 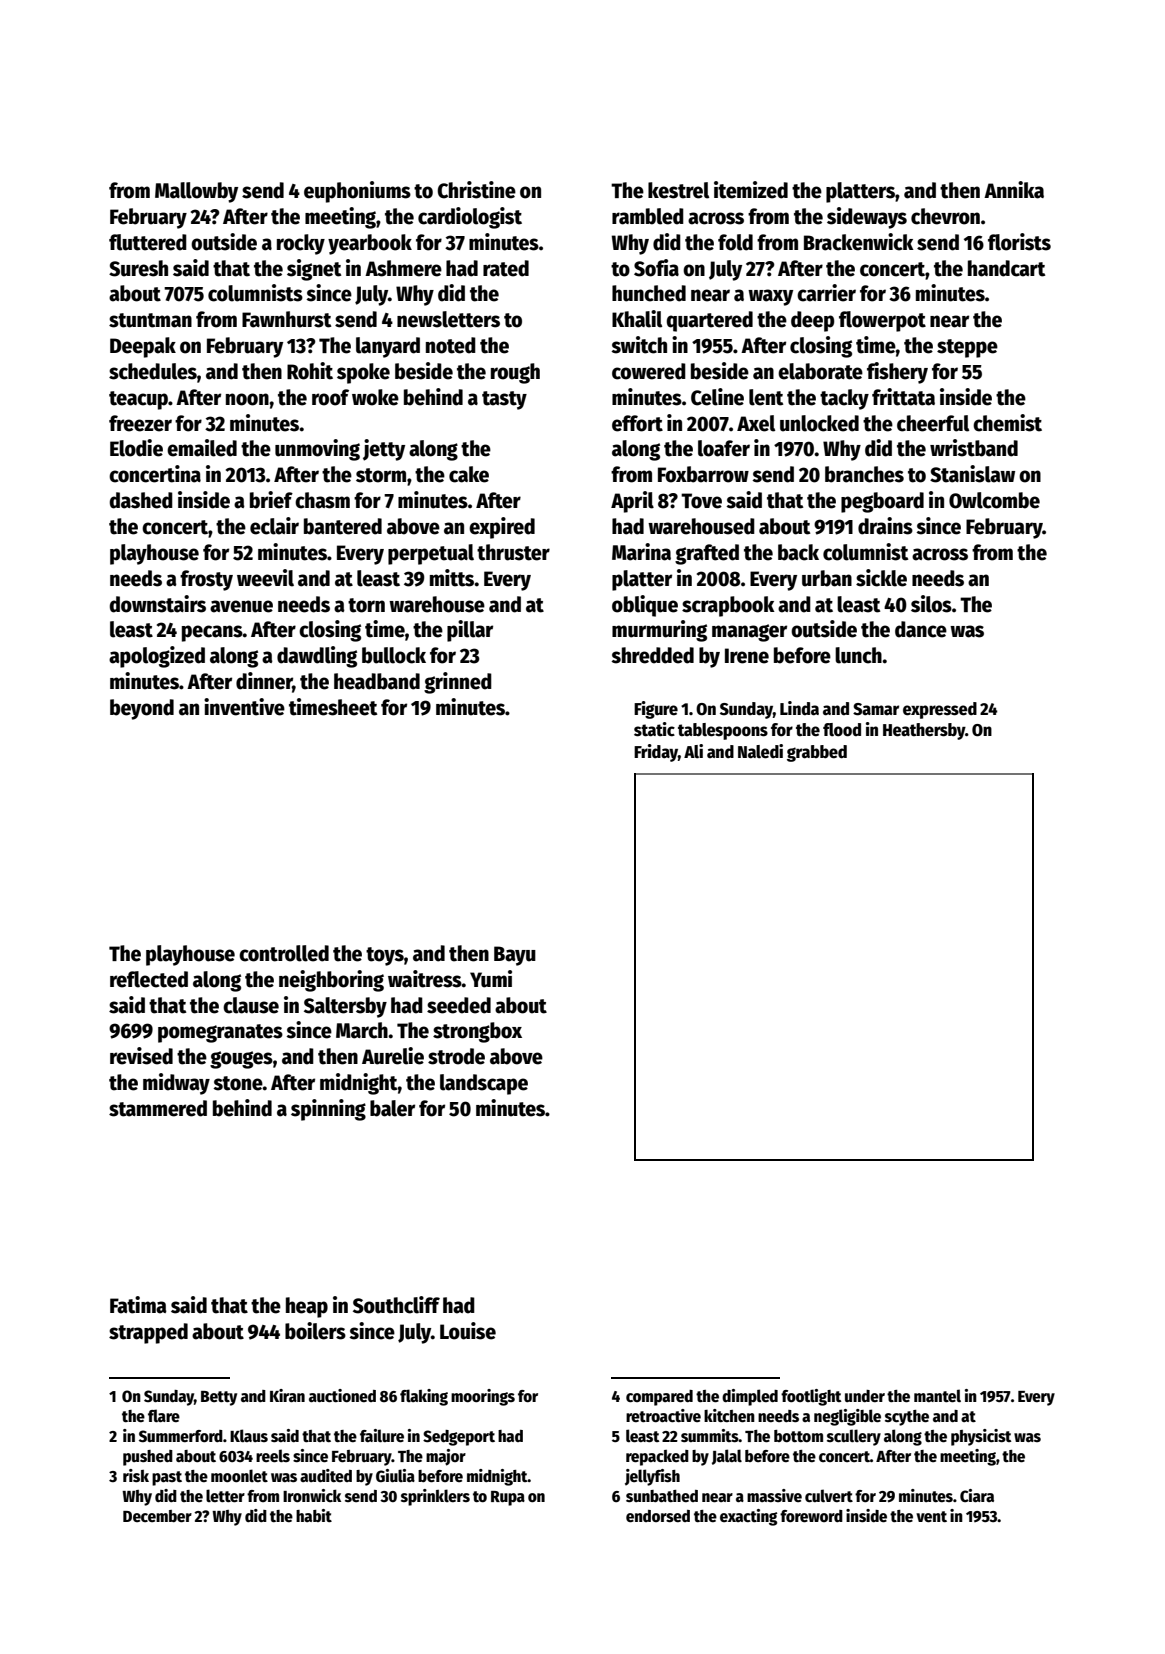 I want to click on dimpled, so click(x=750, y=1397).
